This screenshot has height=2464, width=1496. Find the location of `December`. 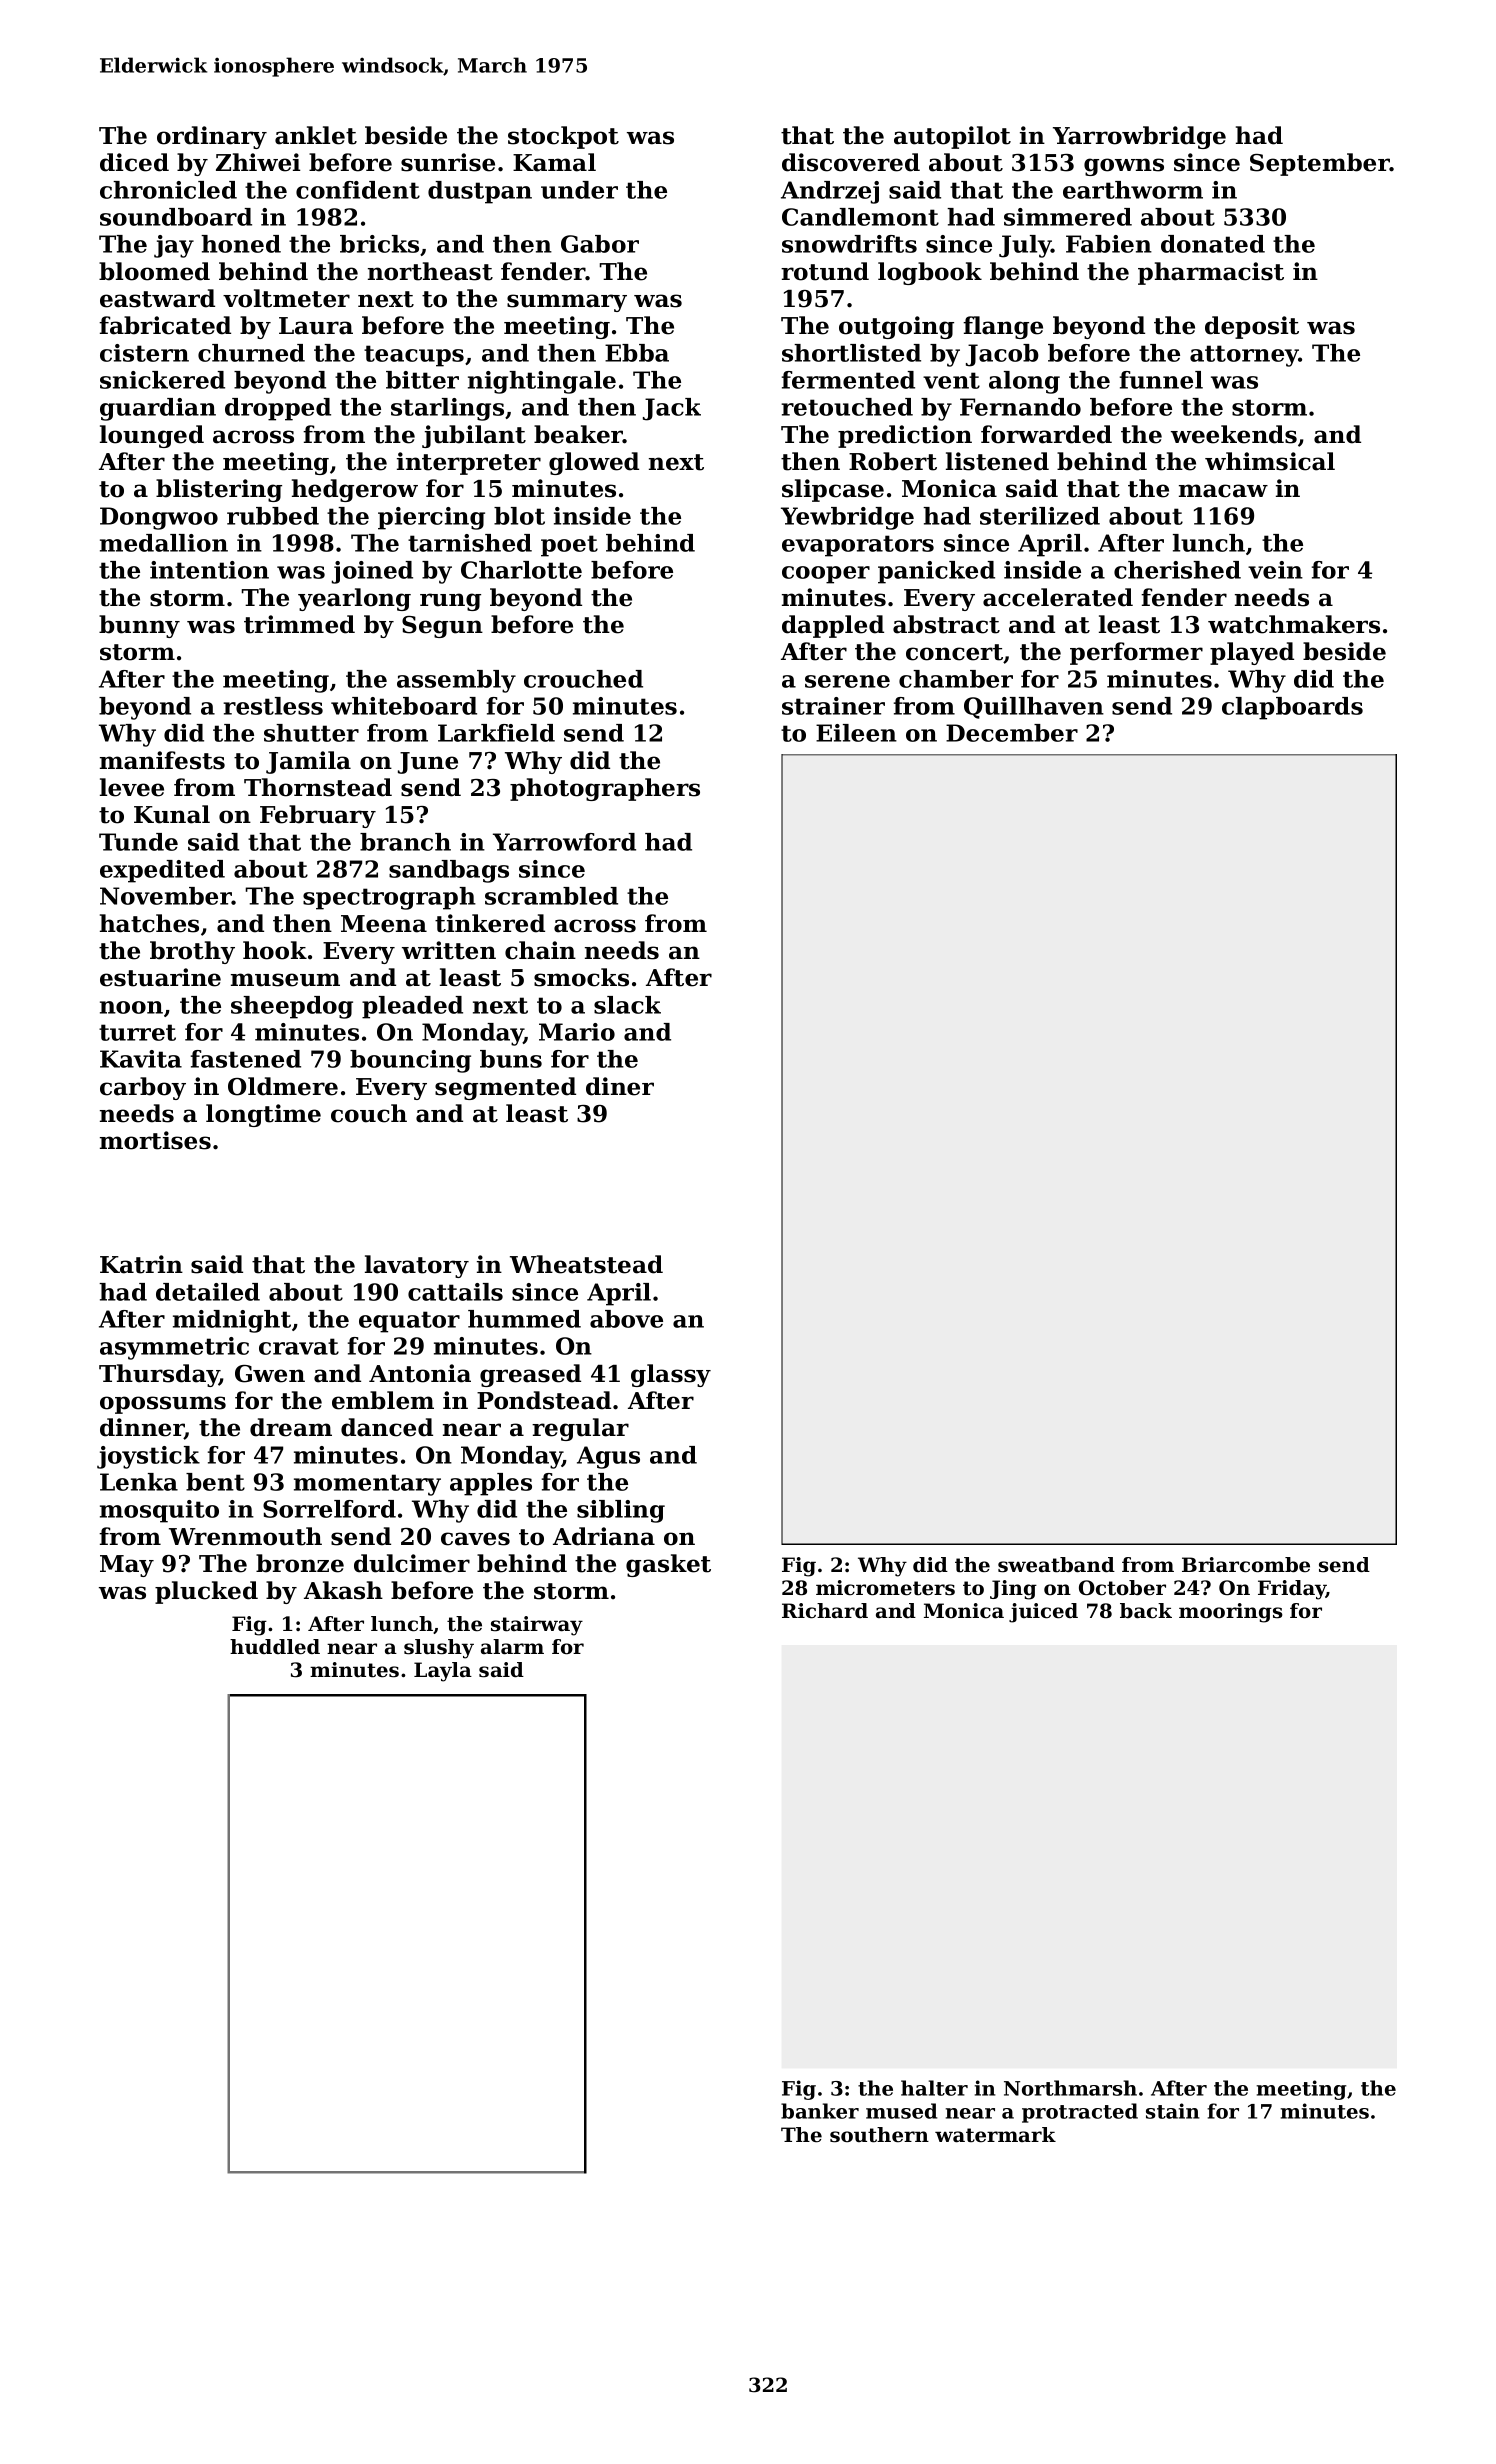

December is located at coordinates (1012, 733).
